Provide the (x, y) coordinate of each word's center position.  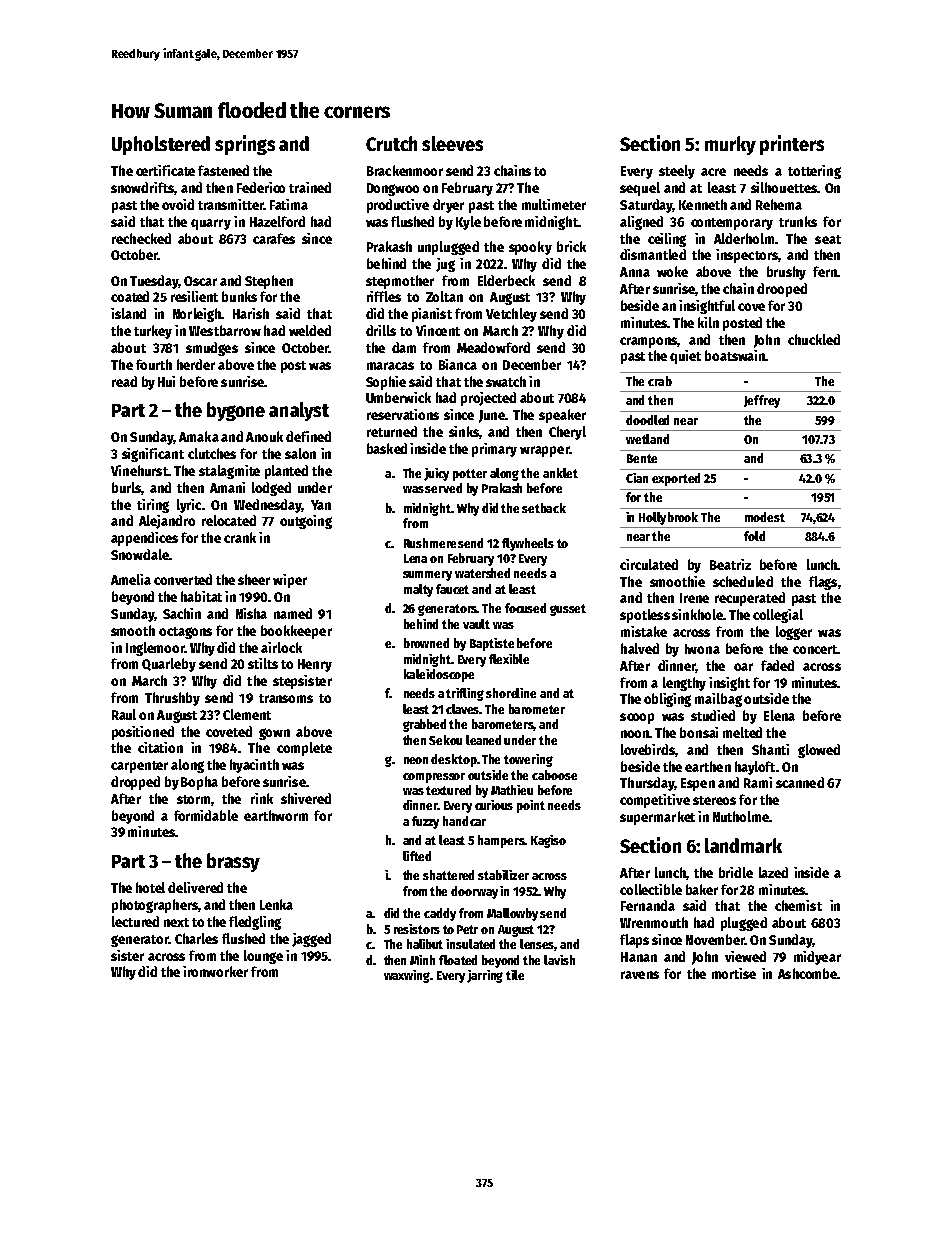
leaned (483, 740)
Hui (166, 381)
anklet (560, 473)
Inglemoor (155, 649)
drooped (782, 290)
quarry (211, 224)
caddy (440, 914)
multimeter (554, 204)
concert (815, 649)
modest (765, 517)
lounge (263, 957)
